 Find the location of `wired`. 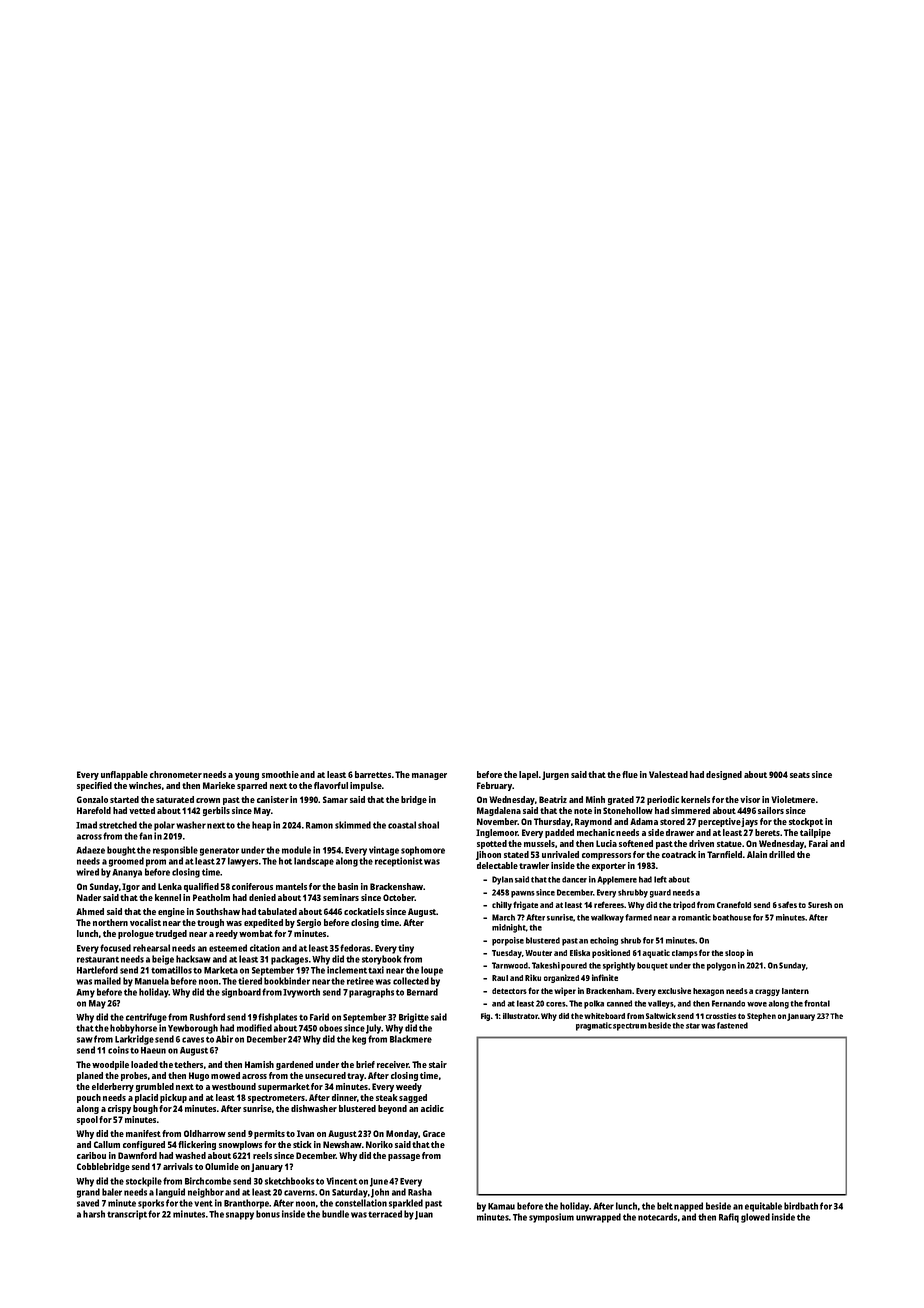

wired is located at coordinates (87, 872).
